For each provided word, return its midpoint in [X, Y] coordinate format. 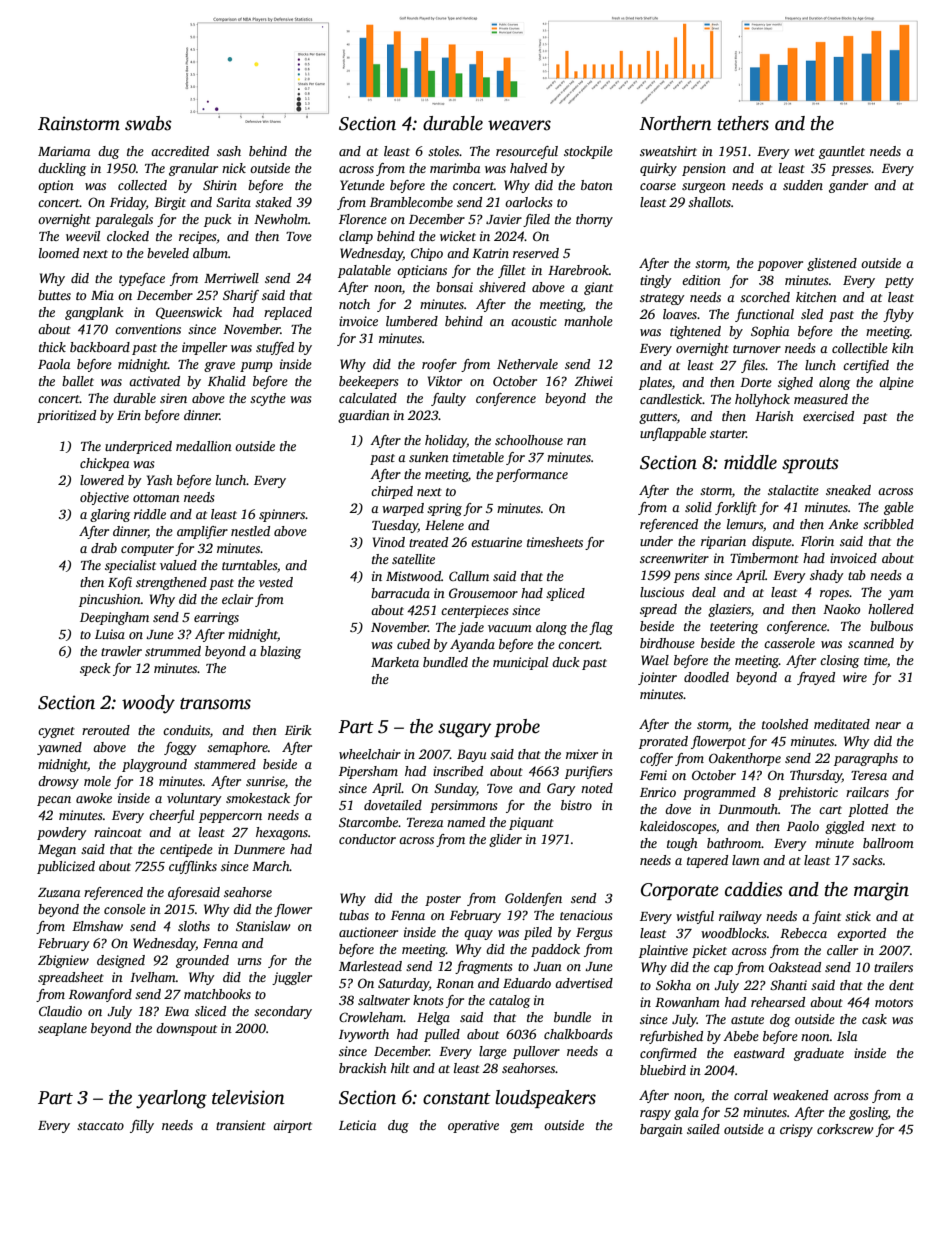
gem [521, 1128]
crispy [796, 1130]
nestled [250, 531]
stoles [443, 151]
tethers [743, 123]
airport [292, 1126]
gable [899, 508]
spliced [565, 594]
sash [229, 151]
